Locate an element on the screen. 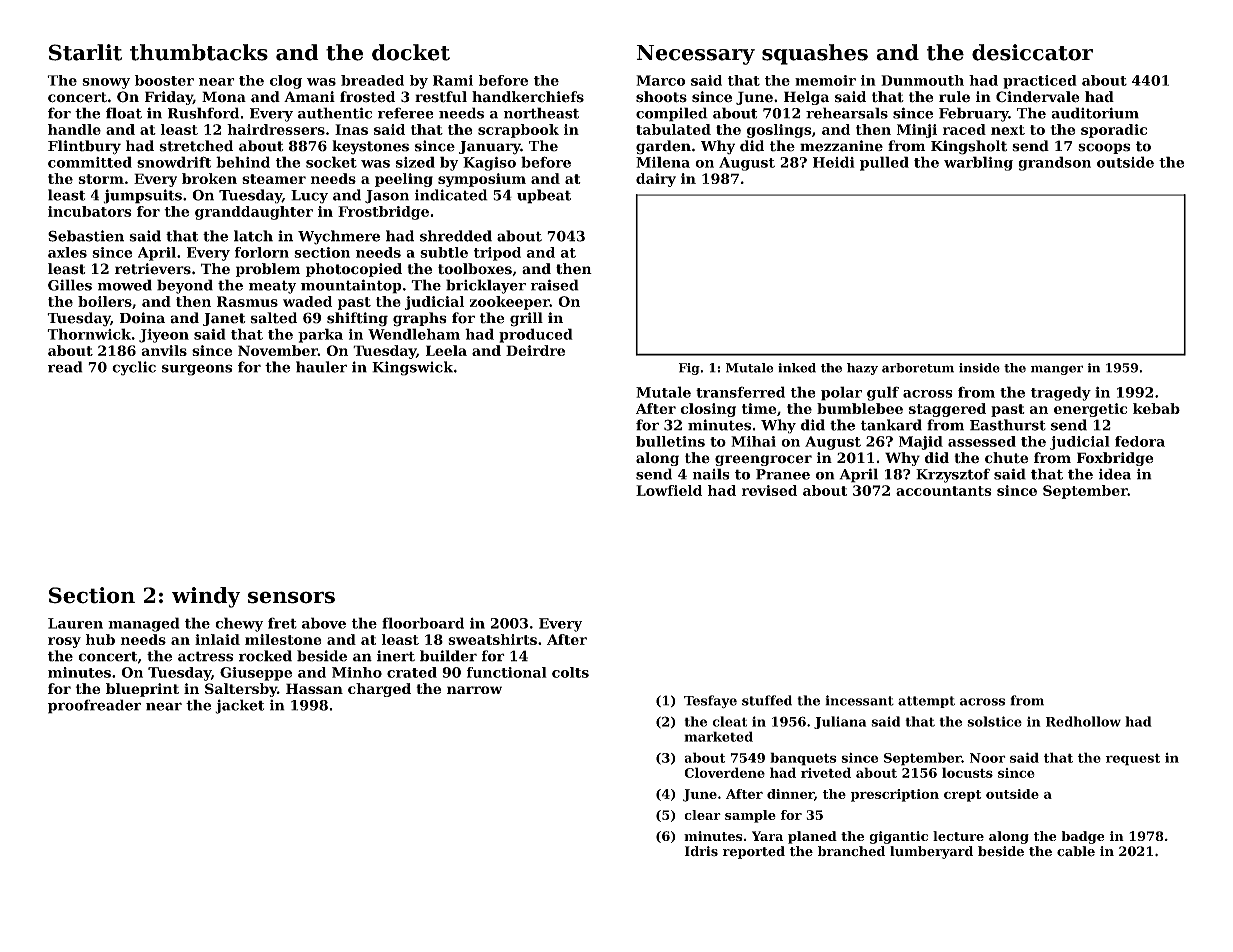  desiccator is located at coordinates (1032, 52).
